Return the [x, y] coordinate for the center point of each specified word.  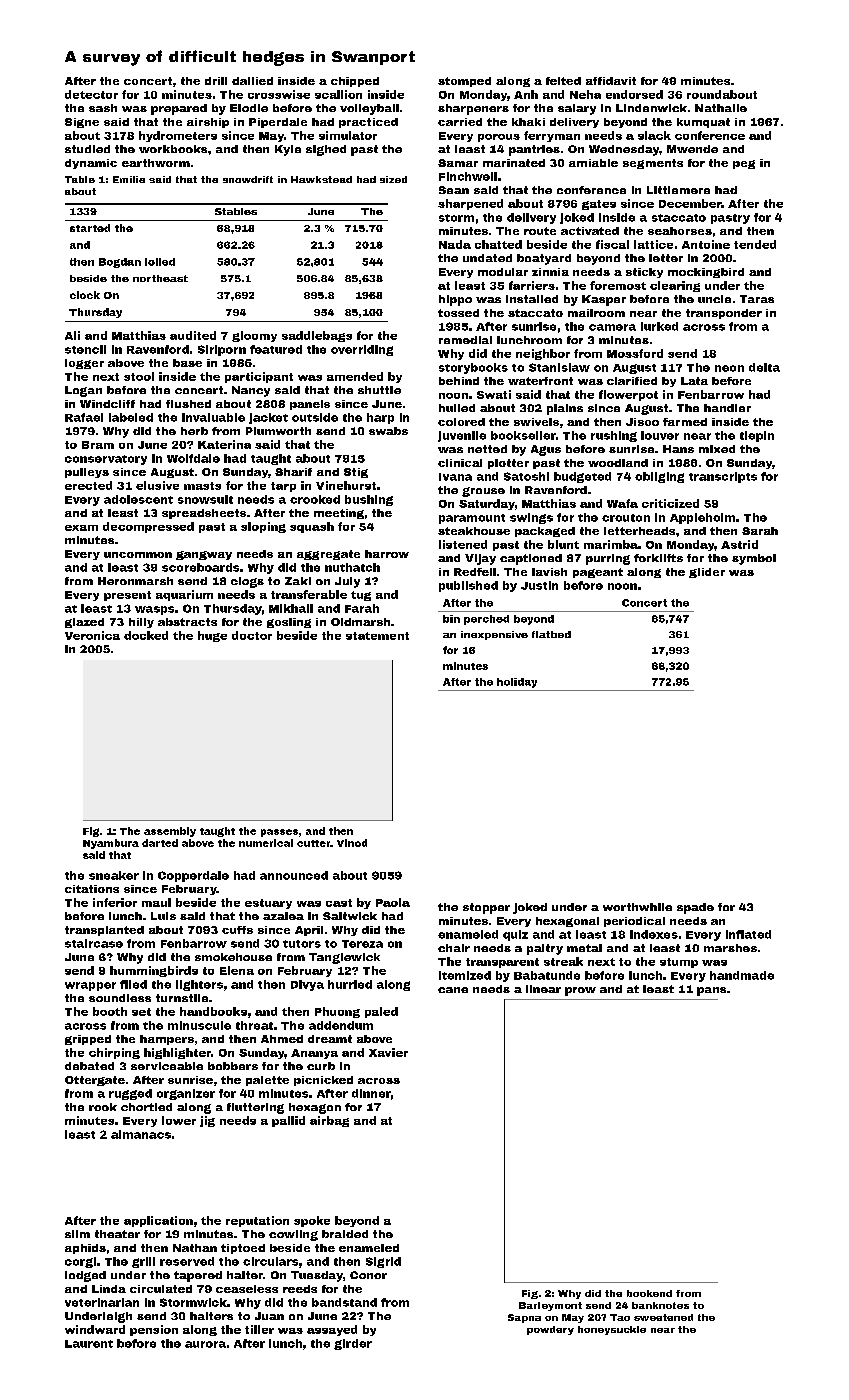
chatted [498, 244]
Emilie [129, 179]
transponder [724, 314]
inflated [748, 934]
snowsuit [205, 499]
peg [744, 164]
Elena [237, 970]
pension [154, 1330]
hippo [455, 300]
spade [695, 908]
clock [85, 295]
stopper [486, 908]
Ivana [455, 477]
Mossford [635, 353]
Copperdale [193, 876]
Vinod [352, 843]
